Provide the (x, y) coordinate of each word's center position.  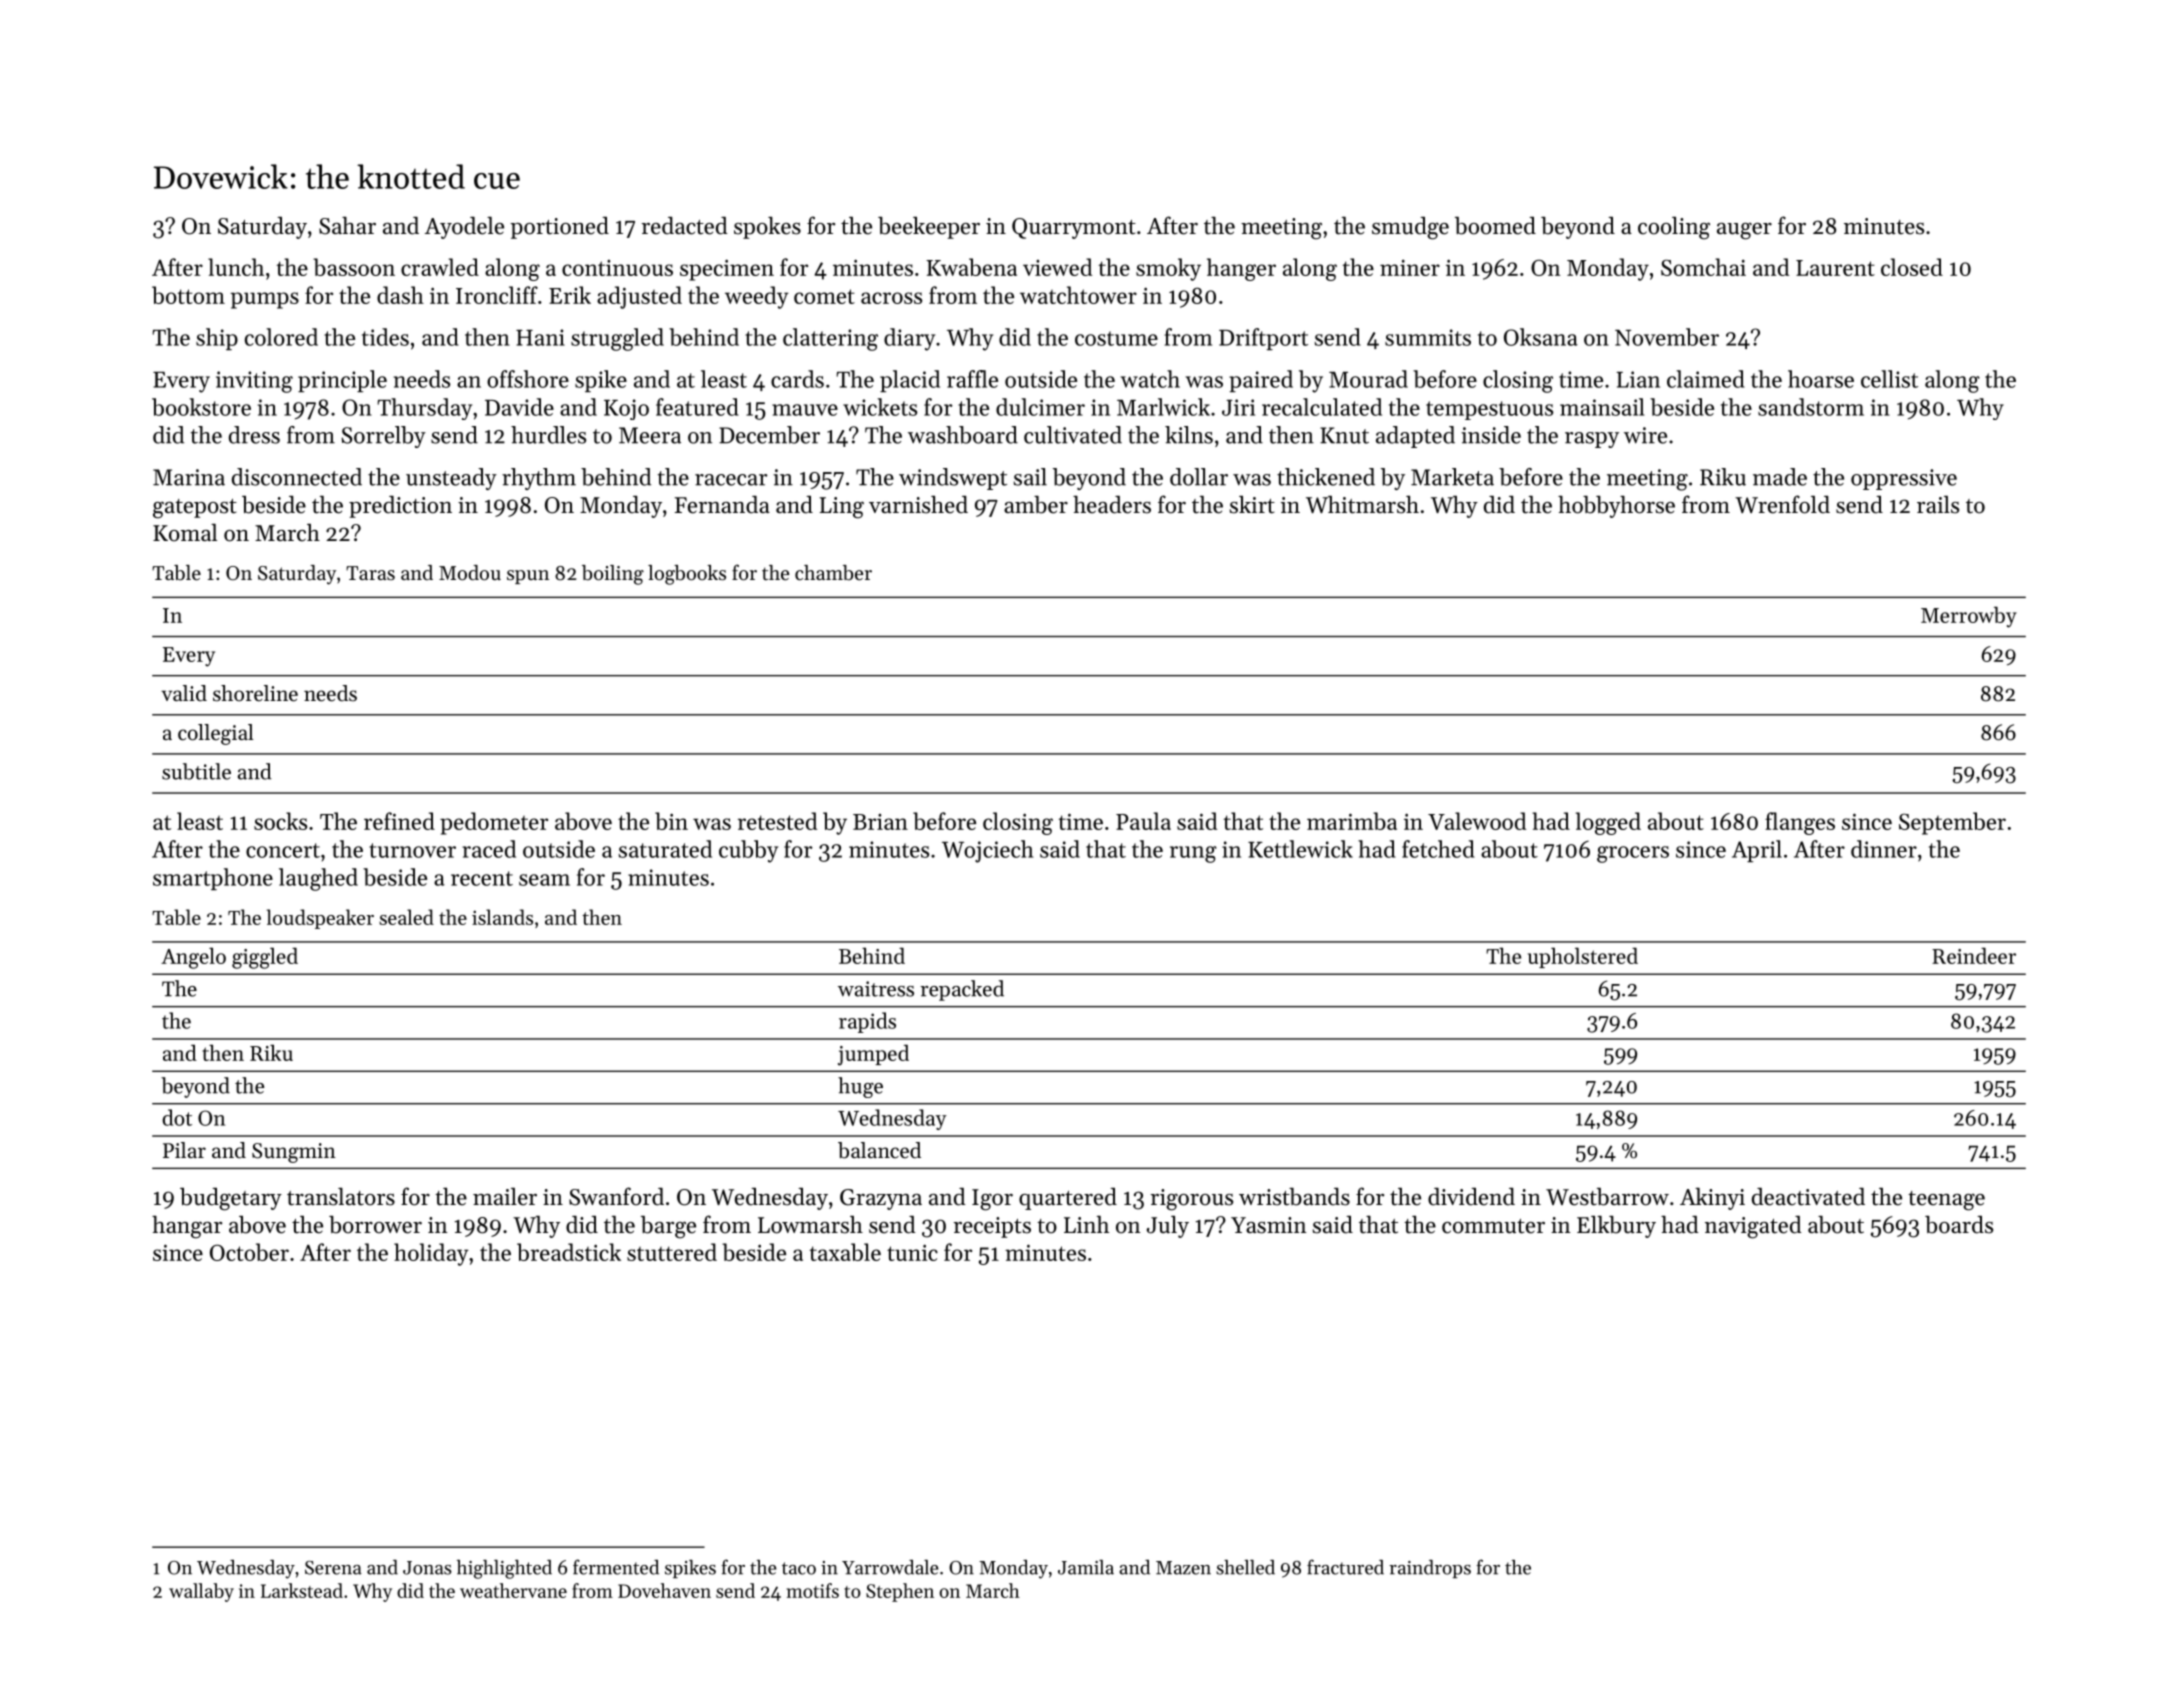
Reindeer (1974, 955)
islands (502, 917)
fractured (1345, 1567)
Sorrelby (384, 437)
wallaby (201, 1592)
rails (1938, 505)
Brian (880, 822)
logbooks (687, 575)
